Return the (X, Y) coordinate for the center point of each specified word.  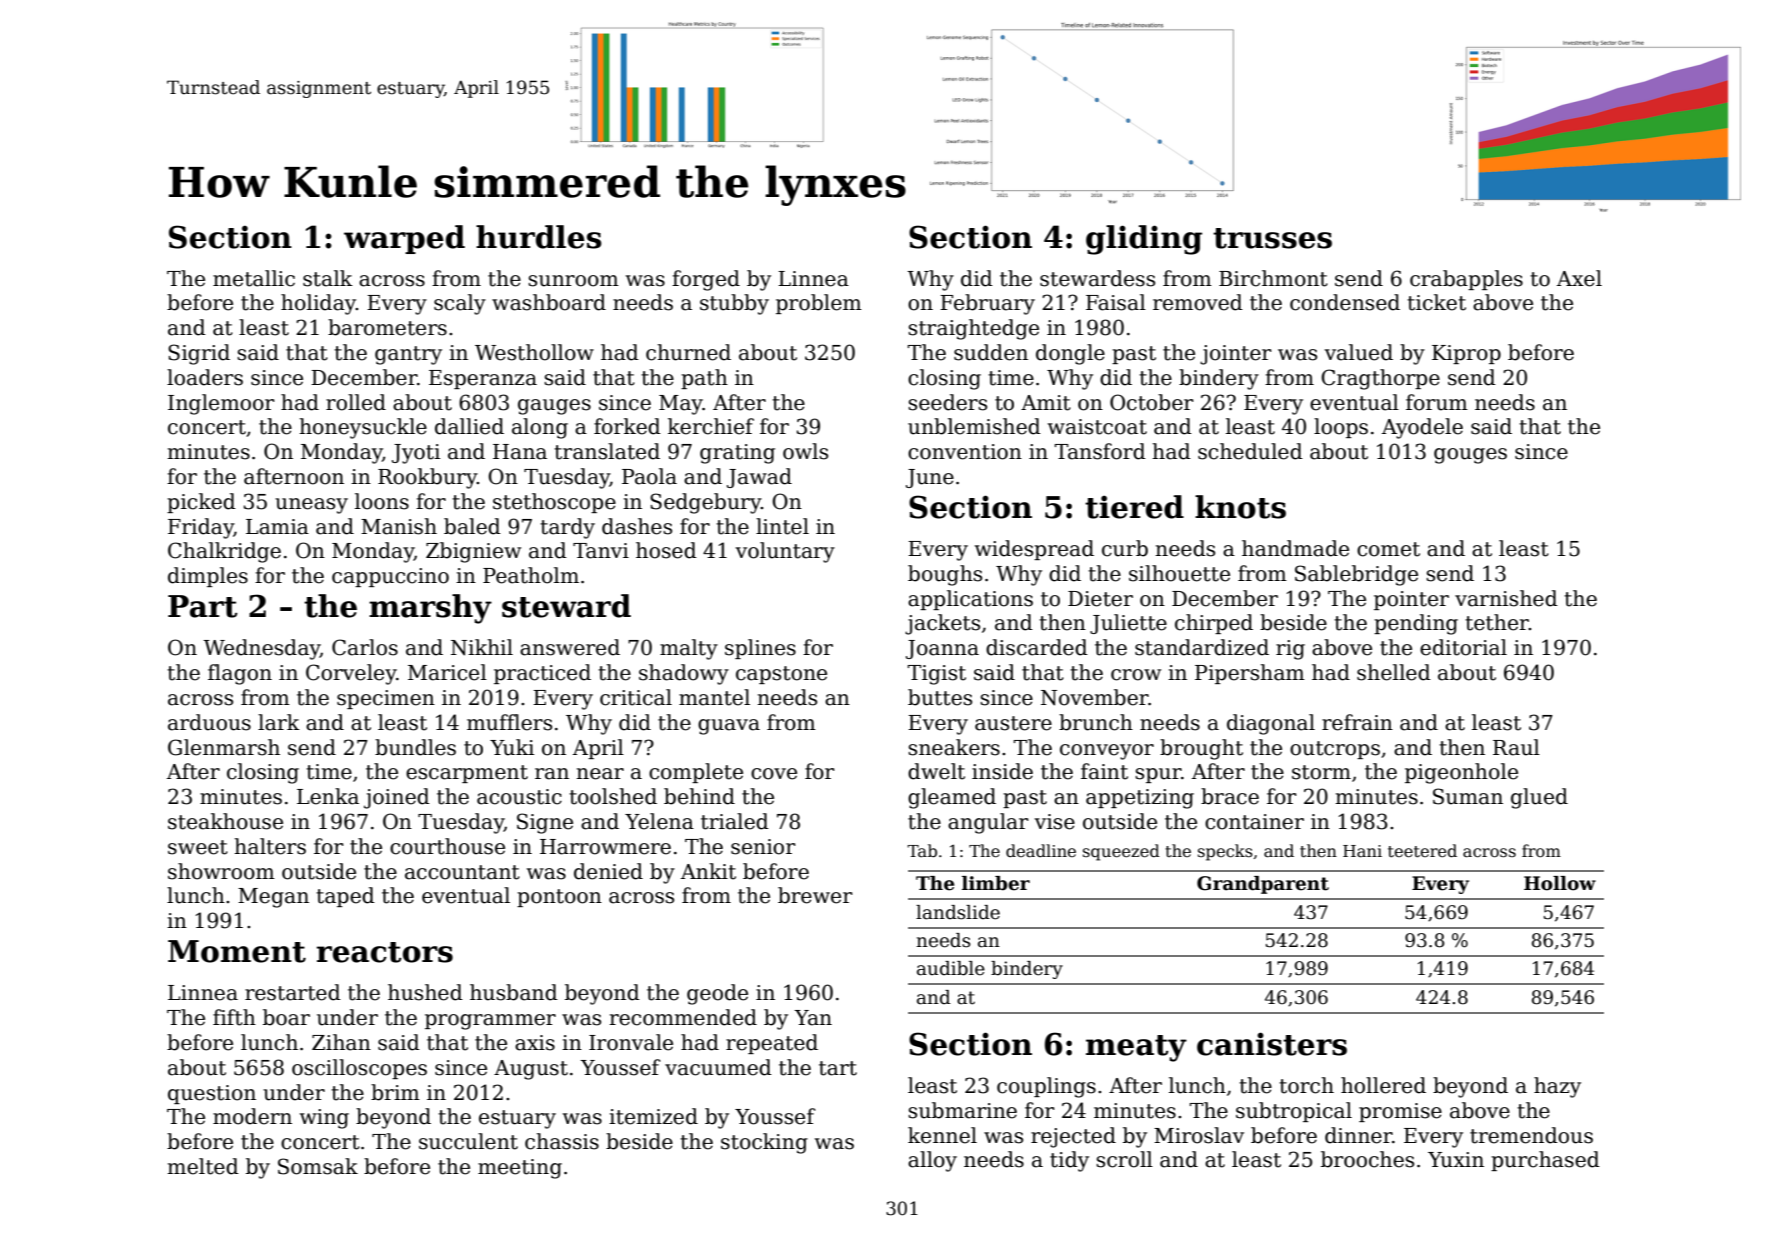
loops (1341, 428)
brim (395, 1092)
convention (965, 452)
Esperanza (483, 379)
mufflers (509, 722)
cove (774, 774)
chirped (1214, 624)
